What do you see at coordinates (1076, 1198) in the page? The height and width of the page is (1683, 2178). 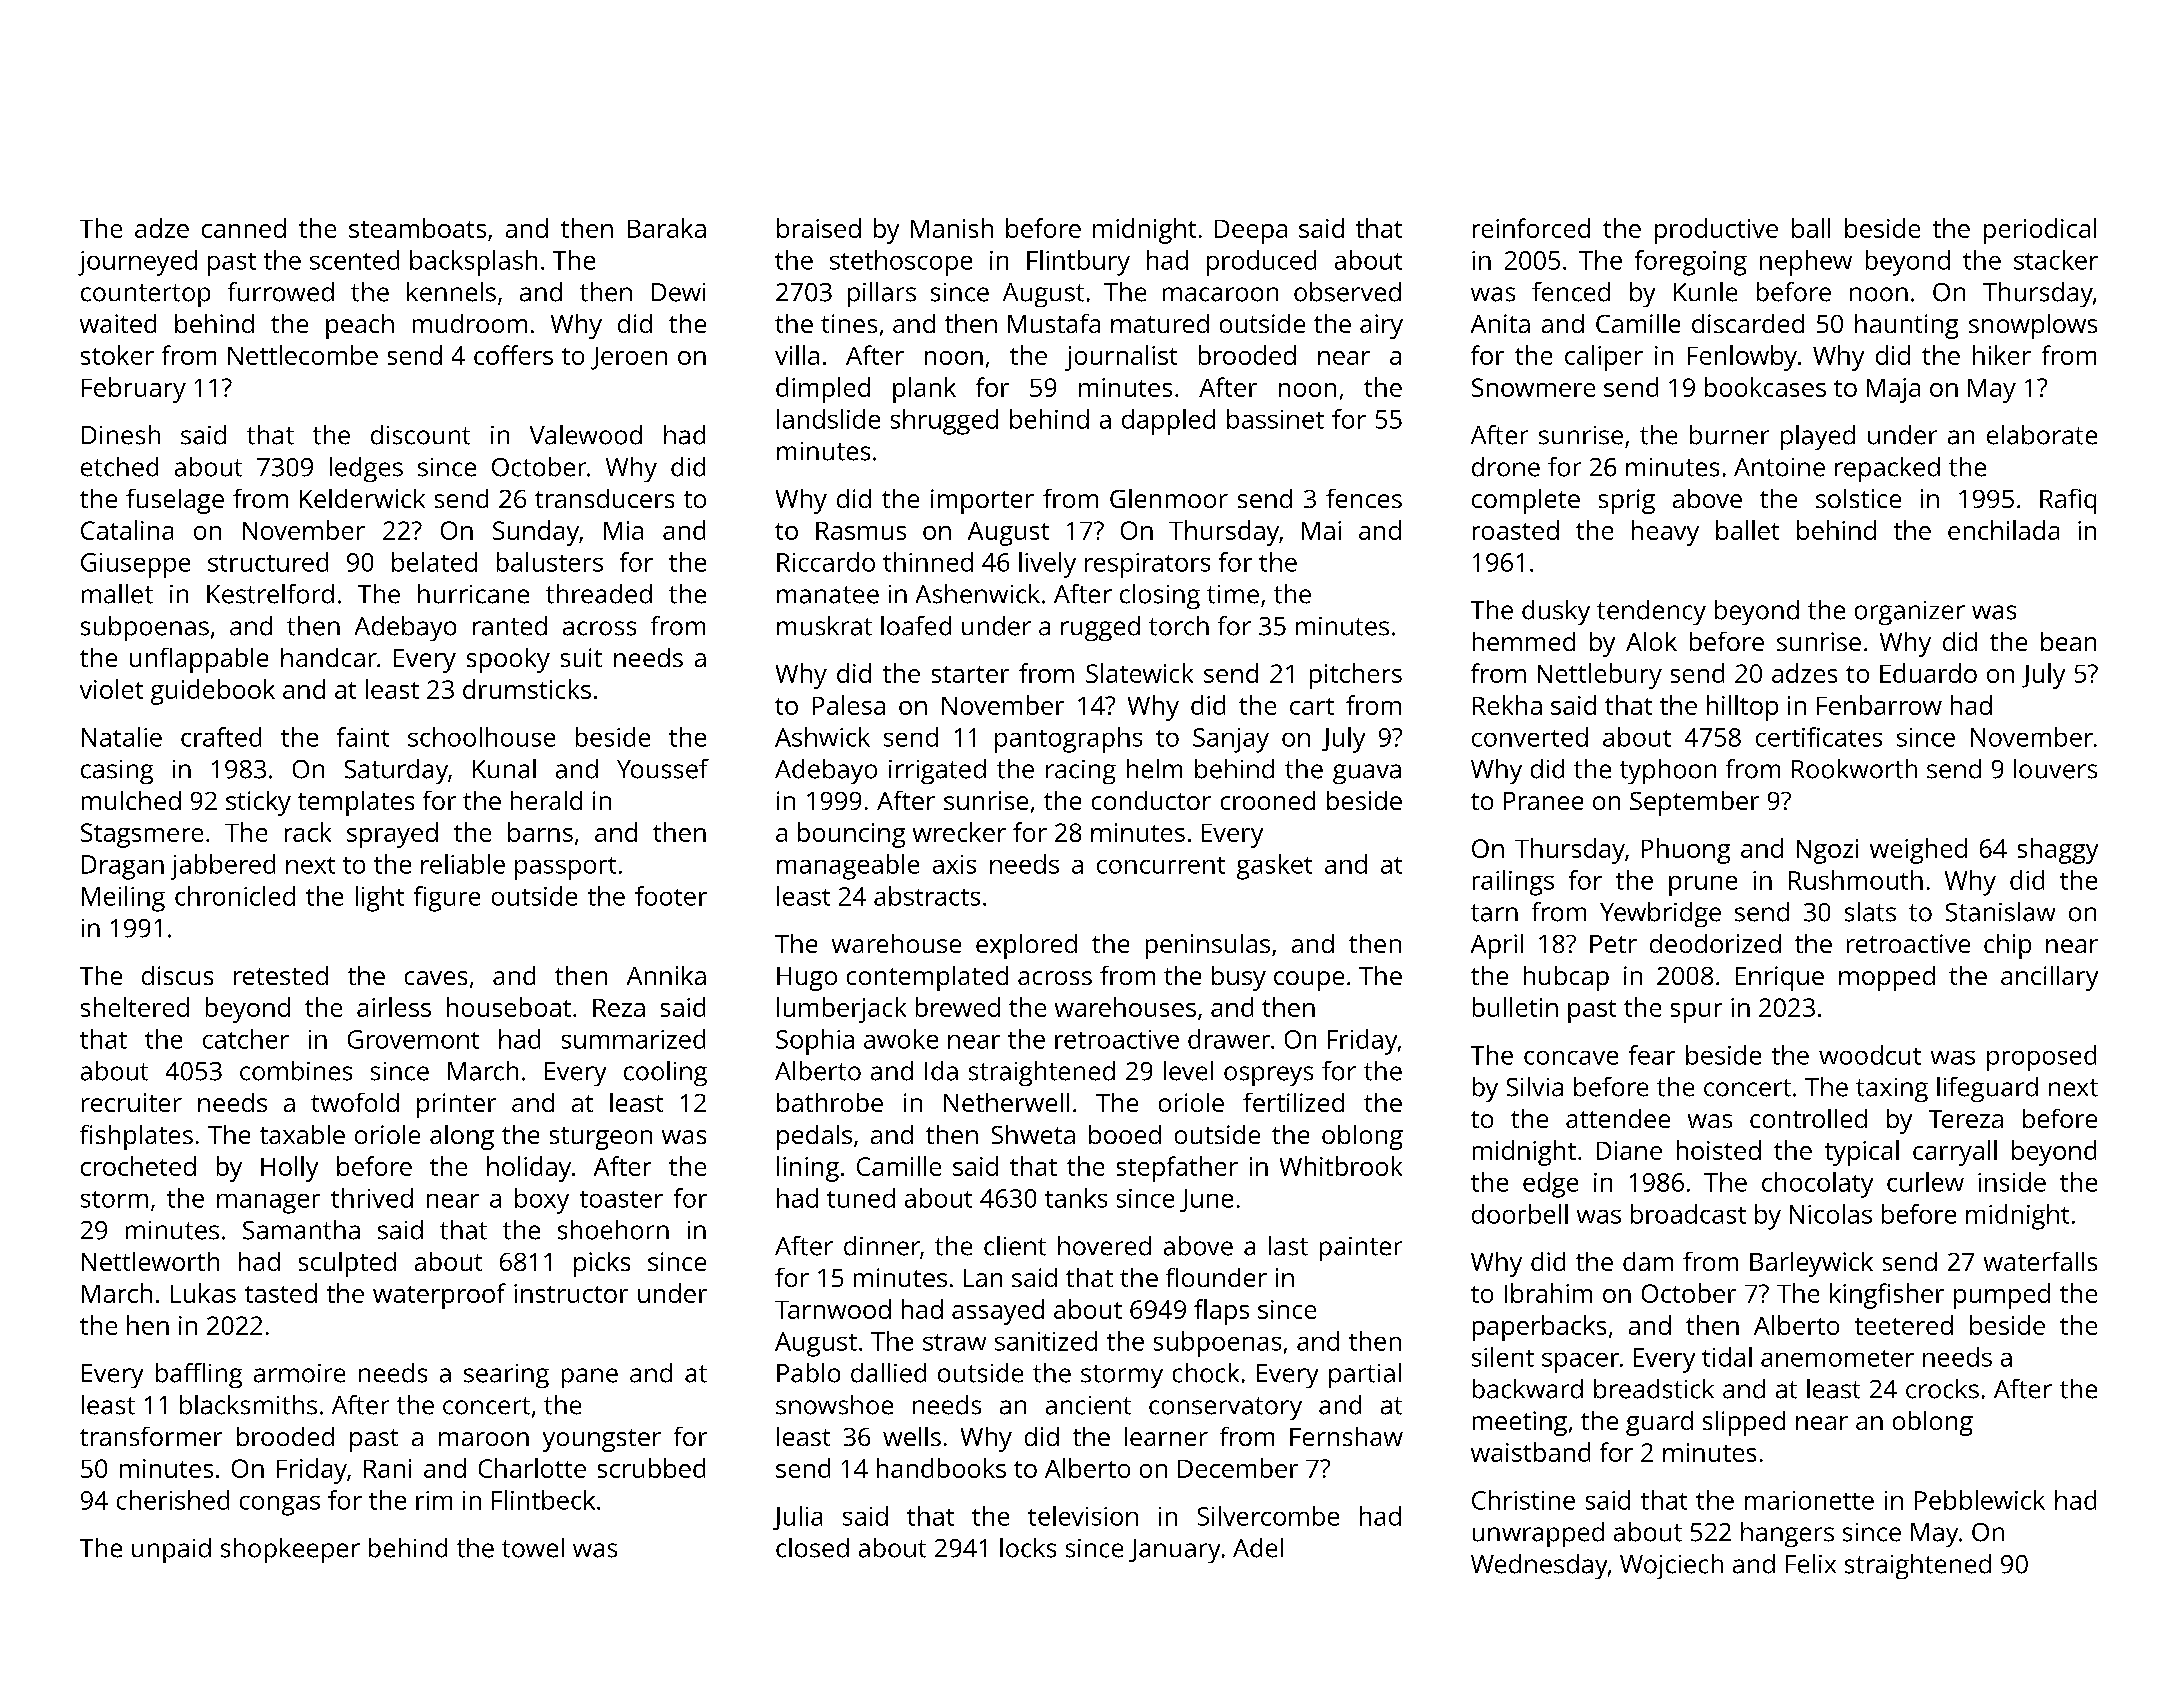 I see `tanks` at bounding box center [1076, 1198].
